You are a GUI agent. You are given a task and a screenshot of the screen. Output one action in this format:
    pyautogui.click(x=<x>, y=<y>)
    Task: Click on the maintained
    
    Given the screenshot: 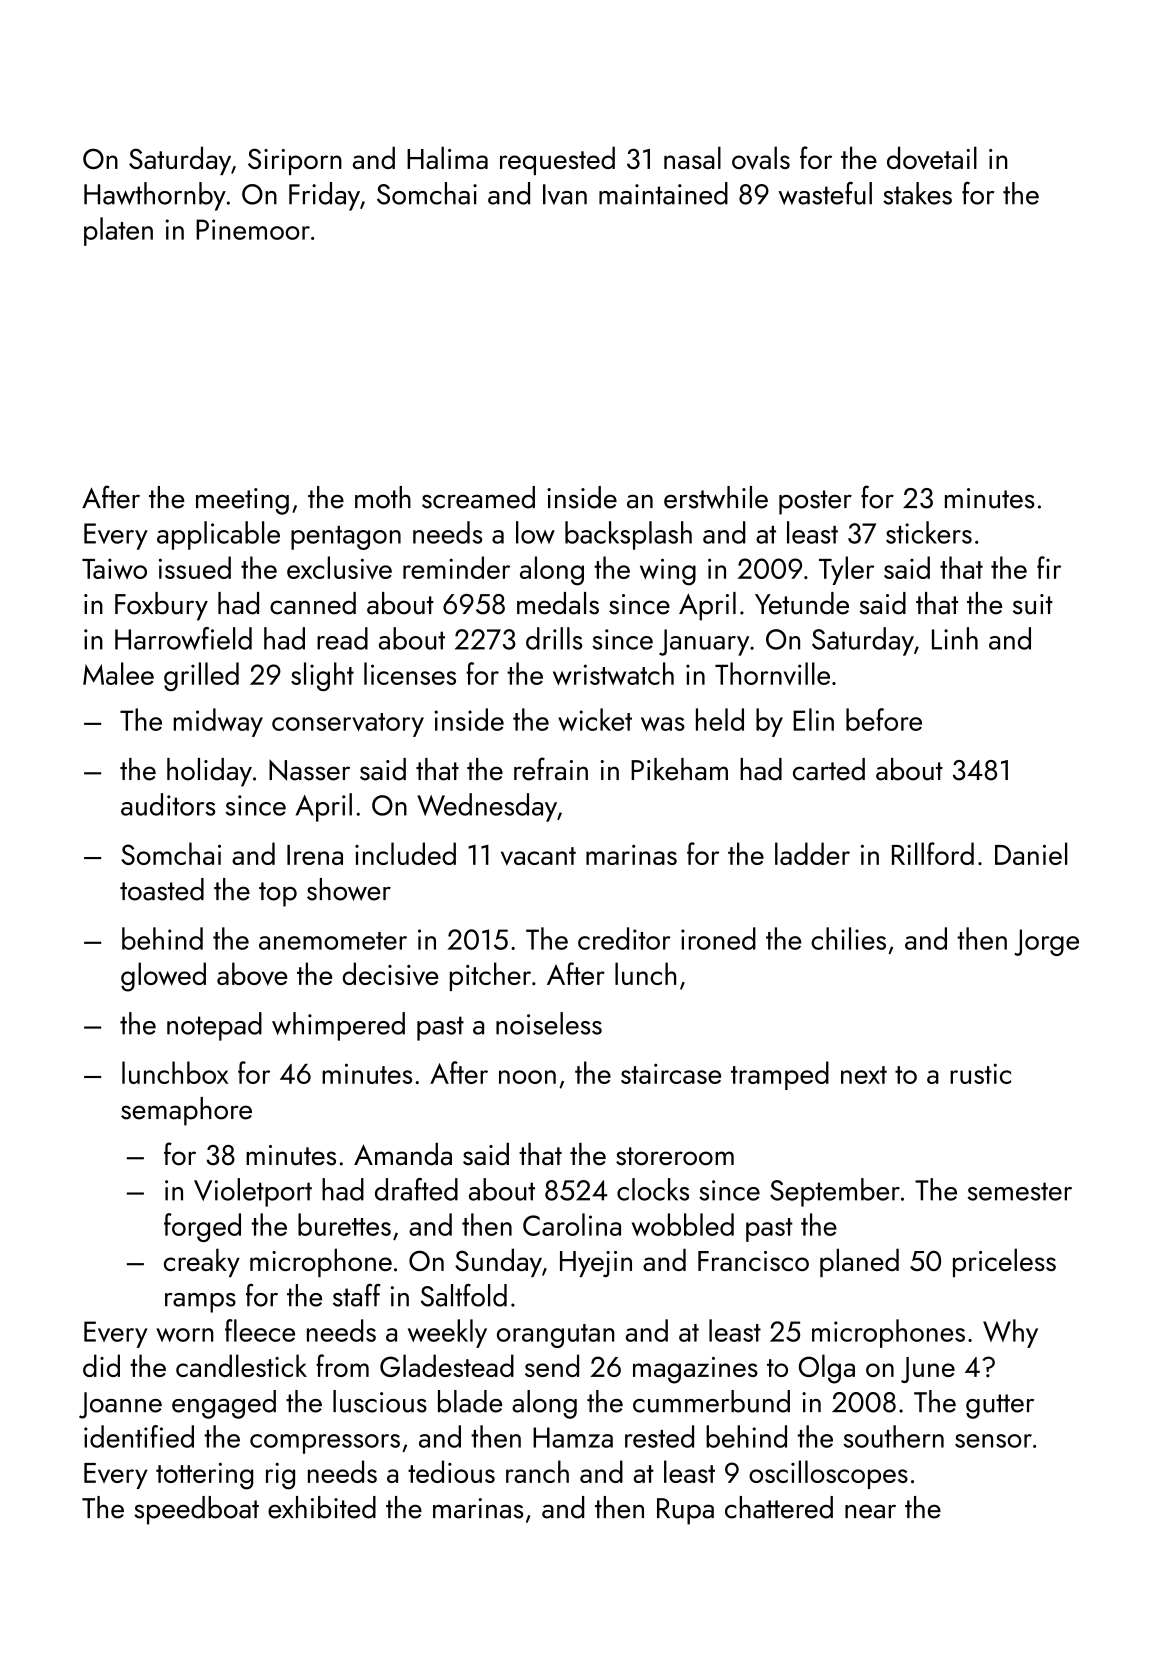 What is the action you would take?
    pyautogui.click(x=663, y=193)
